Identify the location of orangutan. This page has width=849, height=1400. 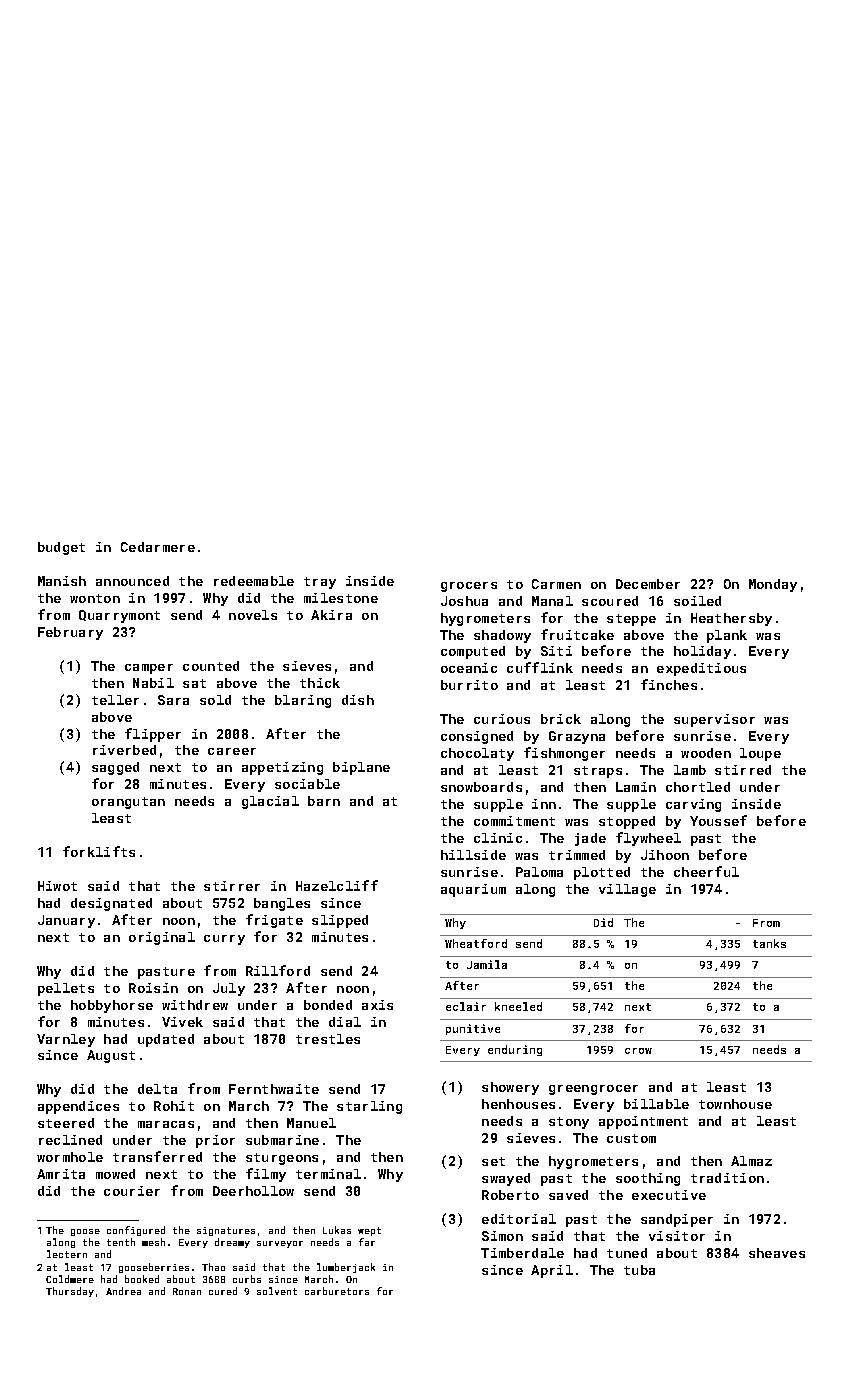
(128, 803).
